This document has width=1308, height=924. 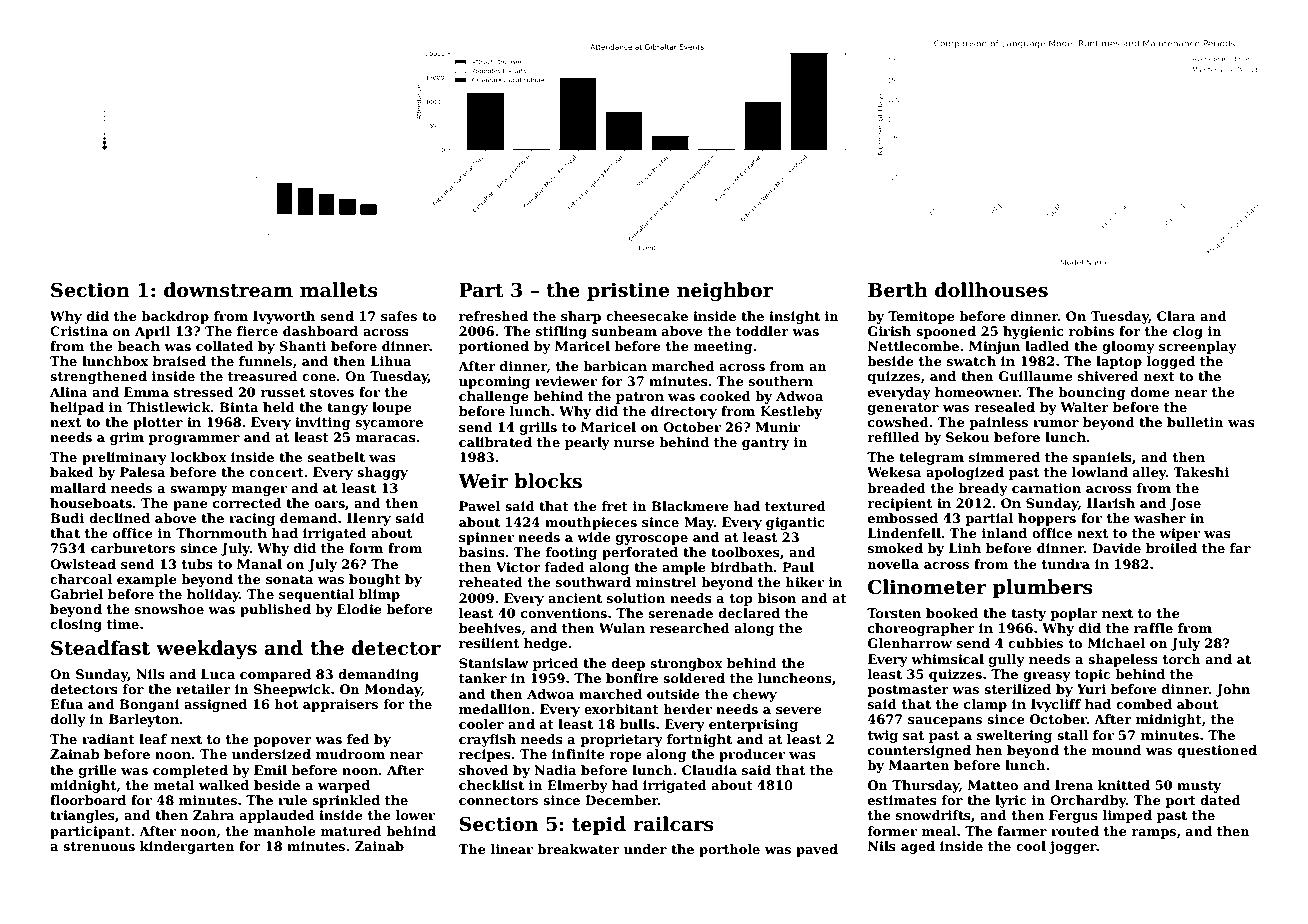 I want to click on kindergarten, so click(x=187, y=847).
